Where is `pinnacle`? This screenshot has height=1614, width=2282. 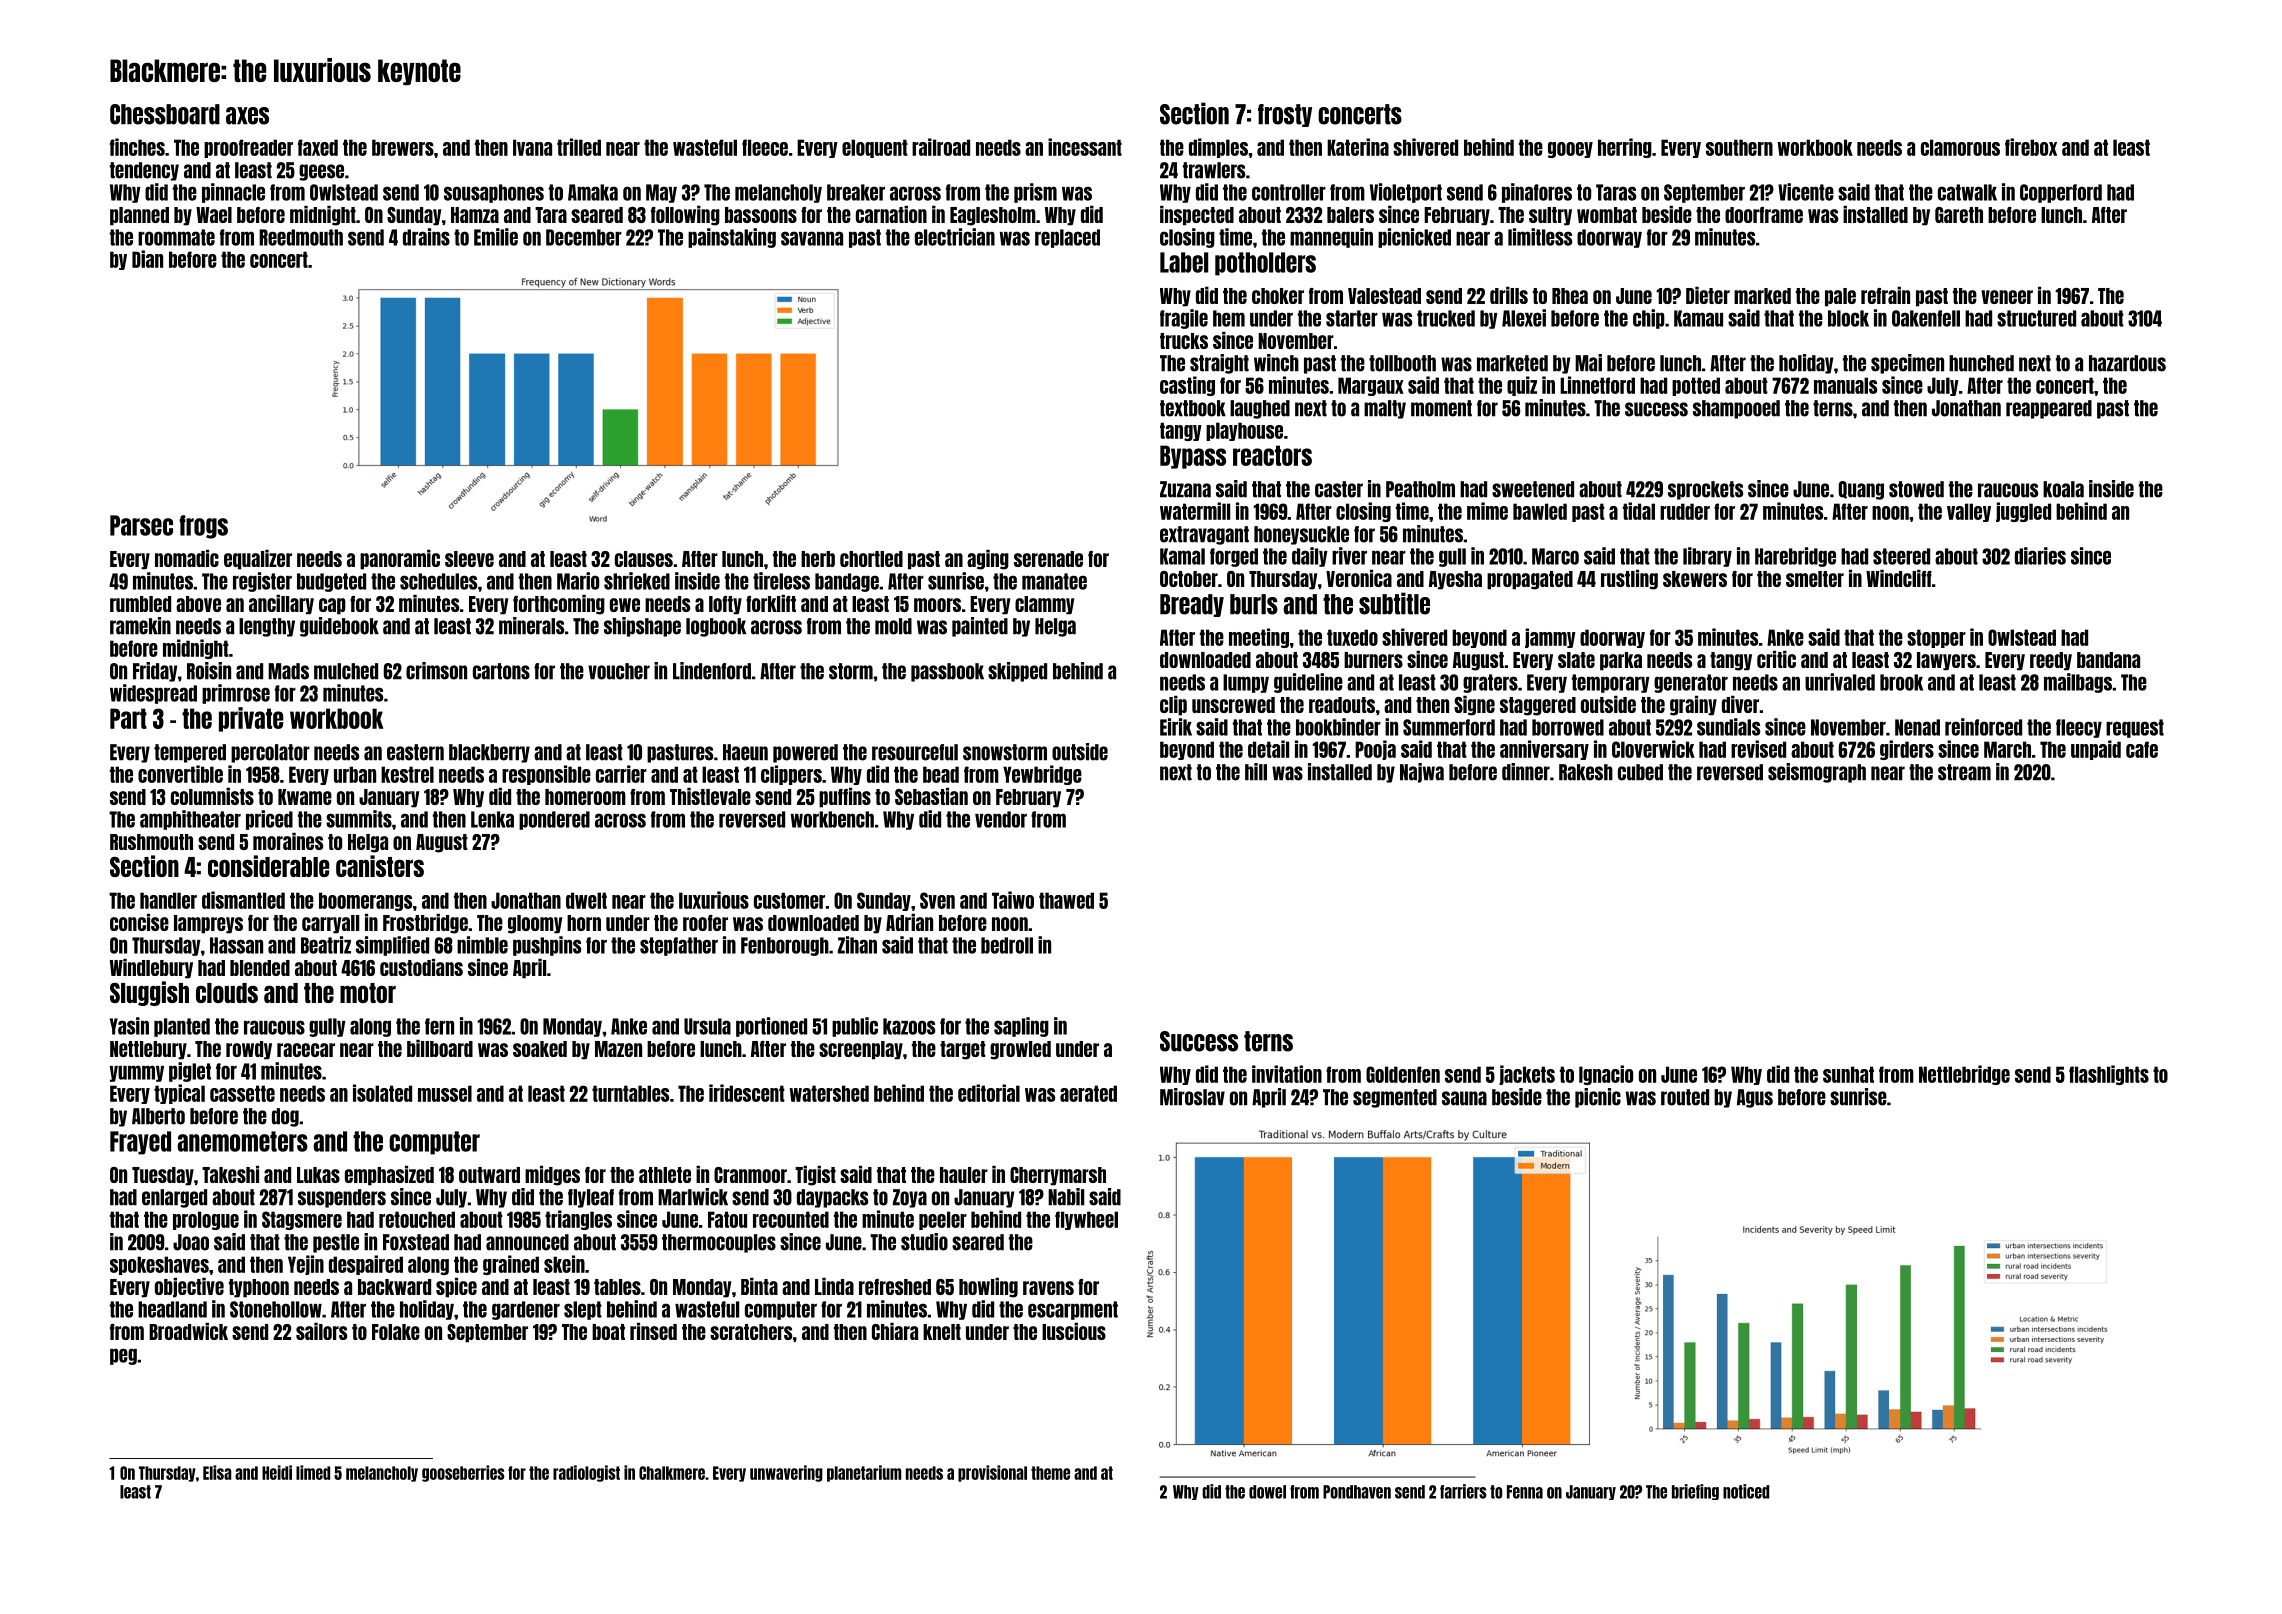 pinnacle is located at coordinates (233, 193).
